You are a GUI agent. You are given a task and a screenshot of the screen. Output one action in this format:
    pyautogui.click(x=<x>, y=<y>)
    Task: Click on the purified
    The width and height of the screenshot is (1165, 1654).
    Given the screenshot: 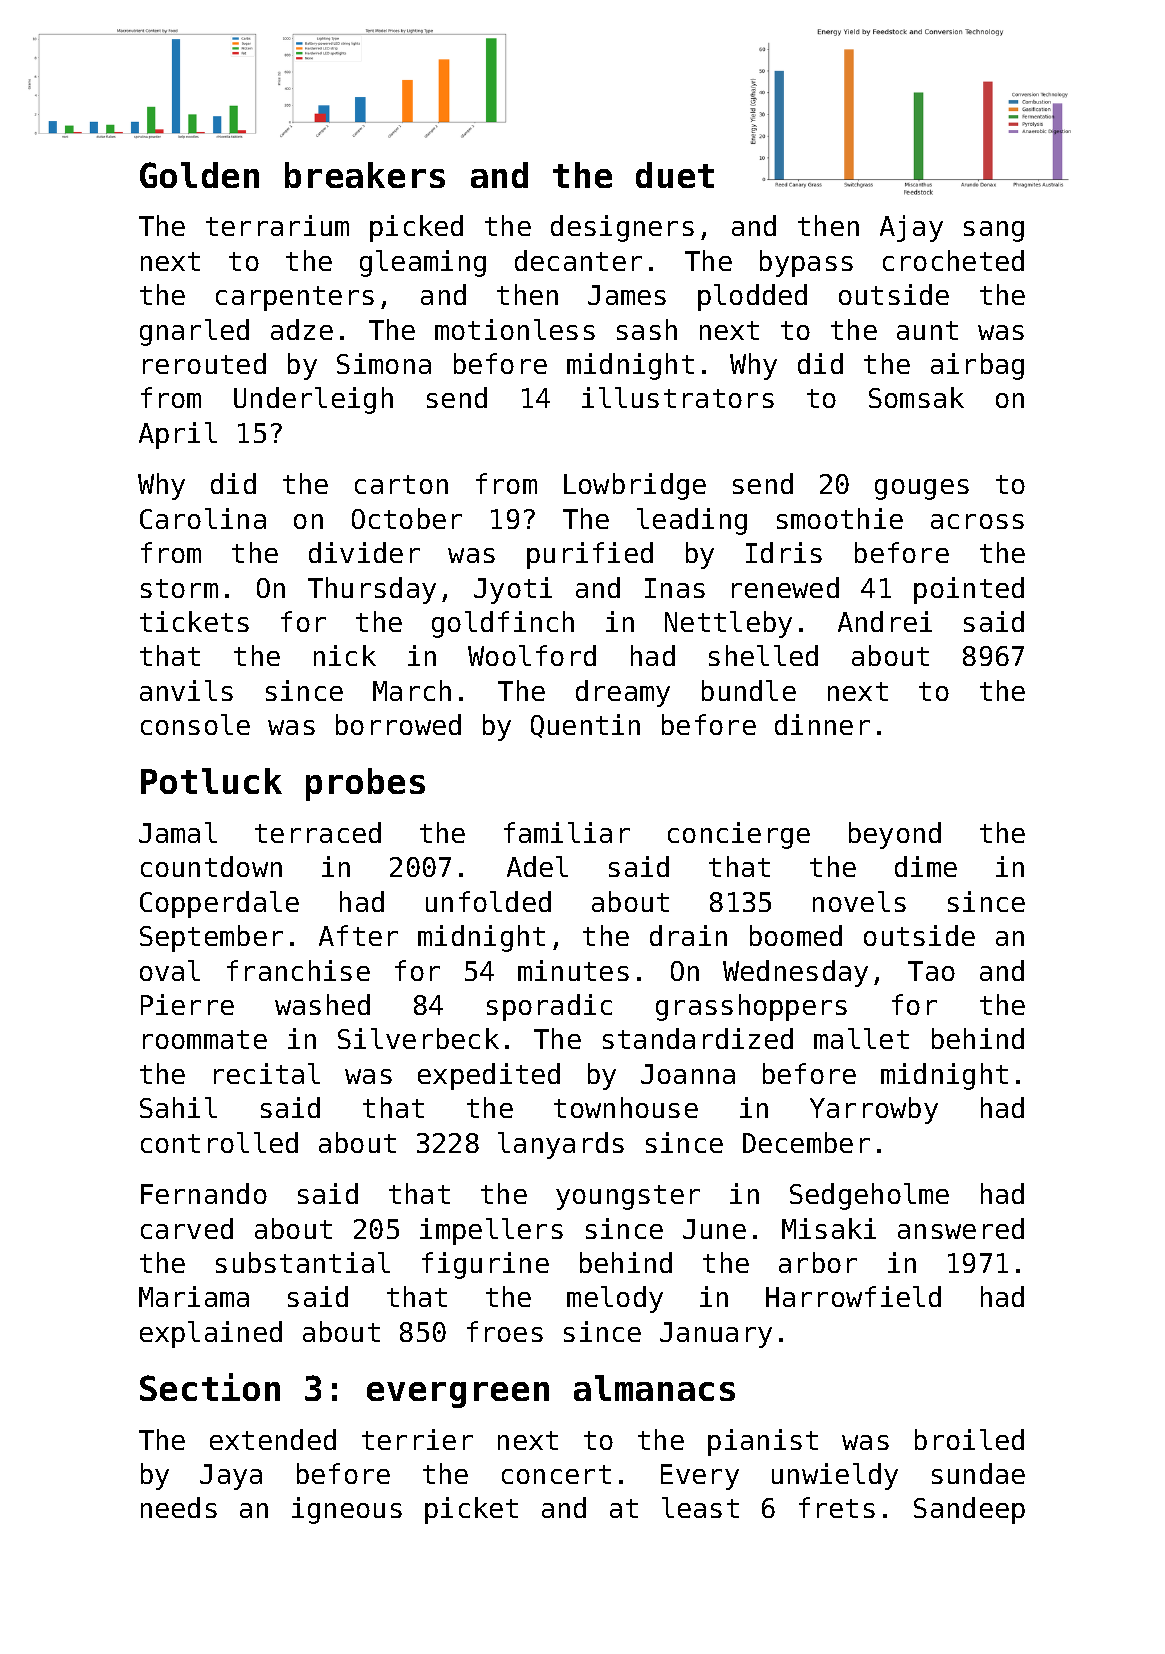 What is the action you would take?
    pyautogui.click(x=590, y=555)
